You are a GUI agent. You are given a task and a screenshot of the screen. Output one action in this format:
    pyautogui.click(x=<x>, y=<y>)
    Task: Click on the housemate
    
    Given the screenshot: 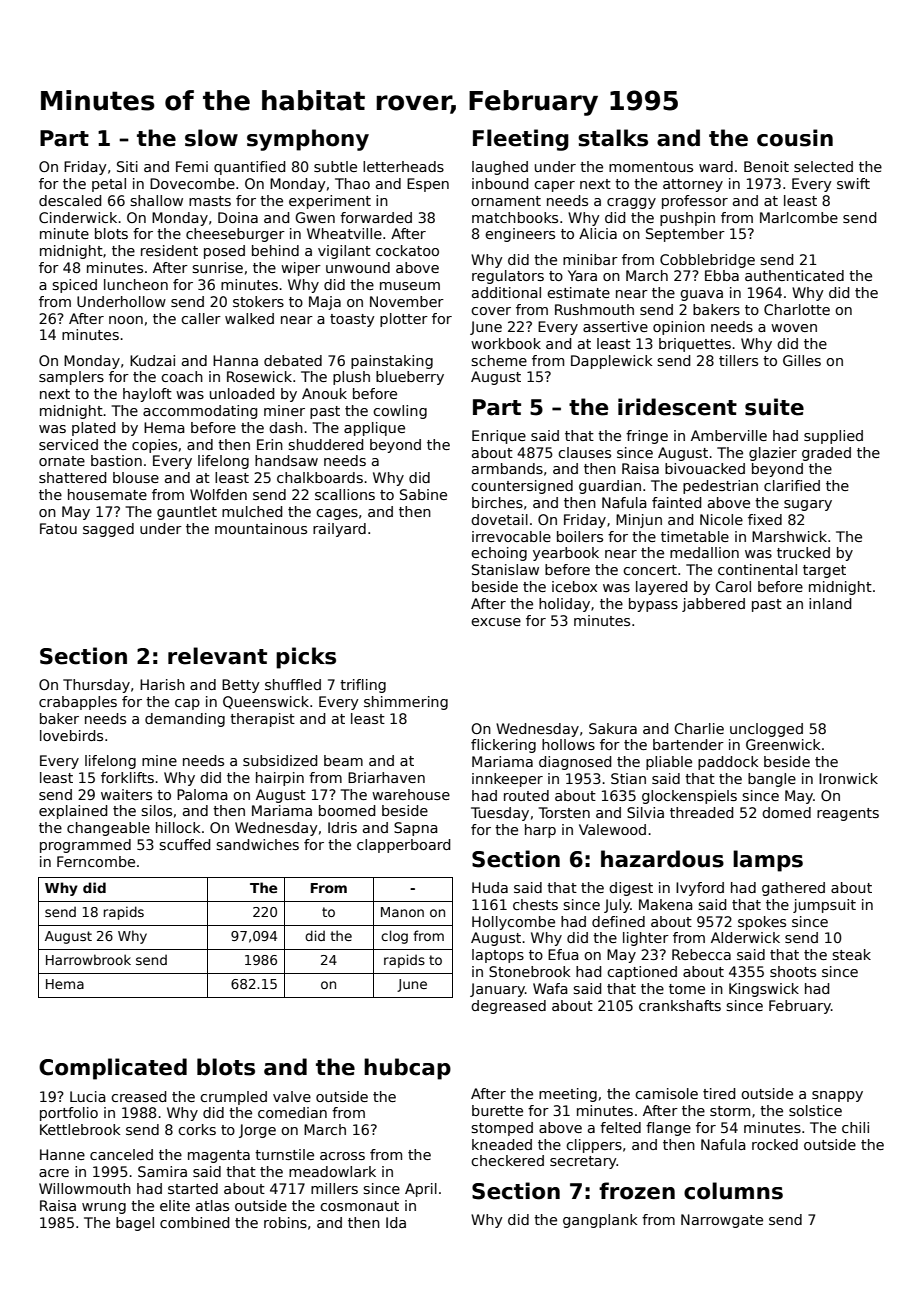 What is the action you would take?
    pyautogui.click(x=107, y=494)
